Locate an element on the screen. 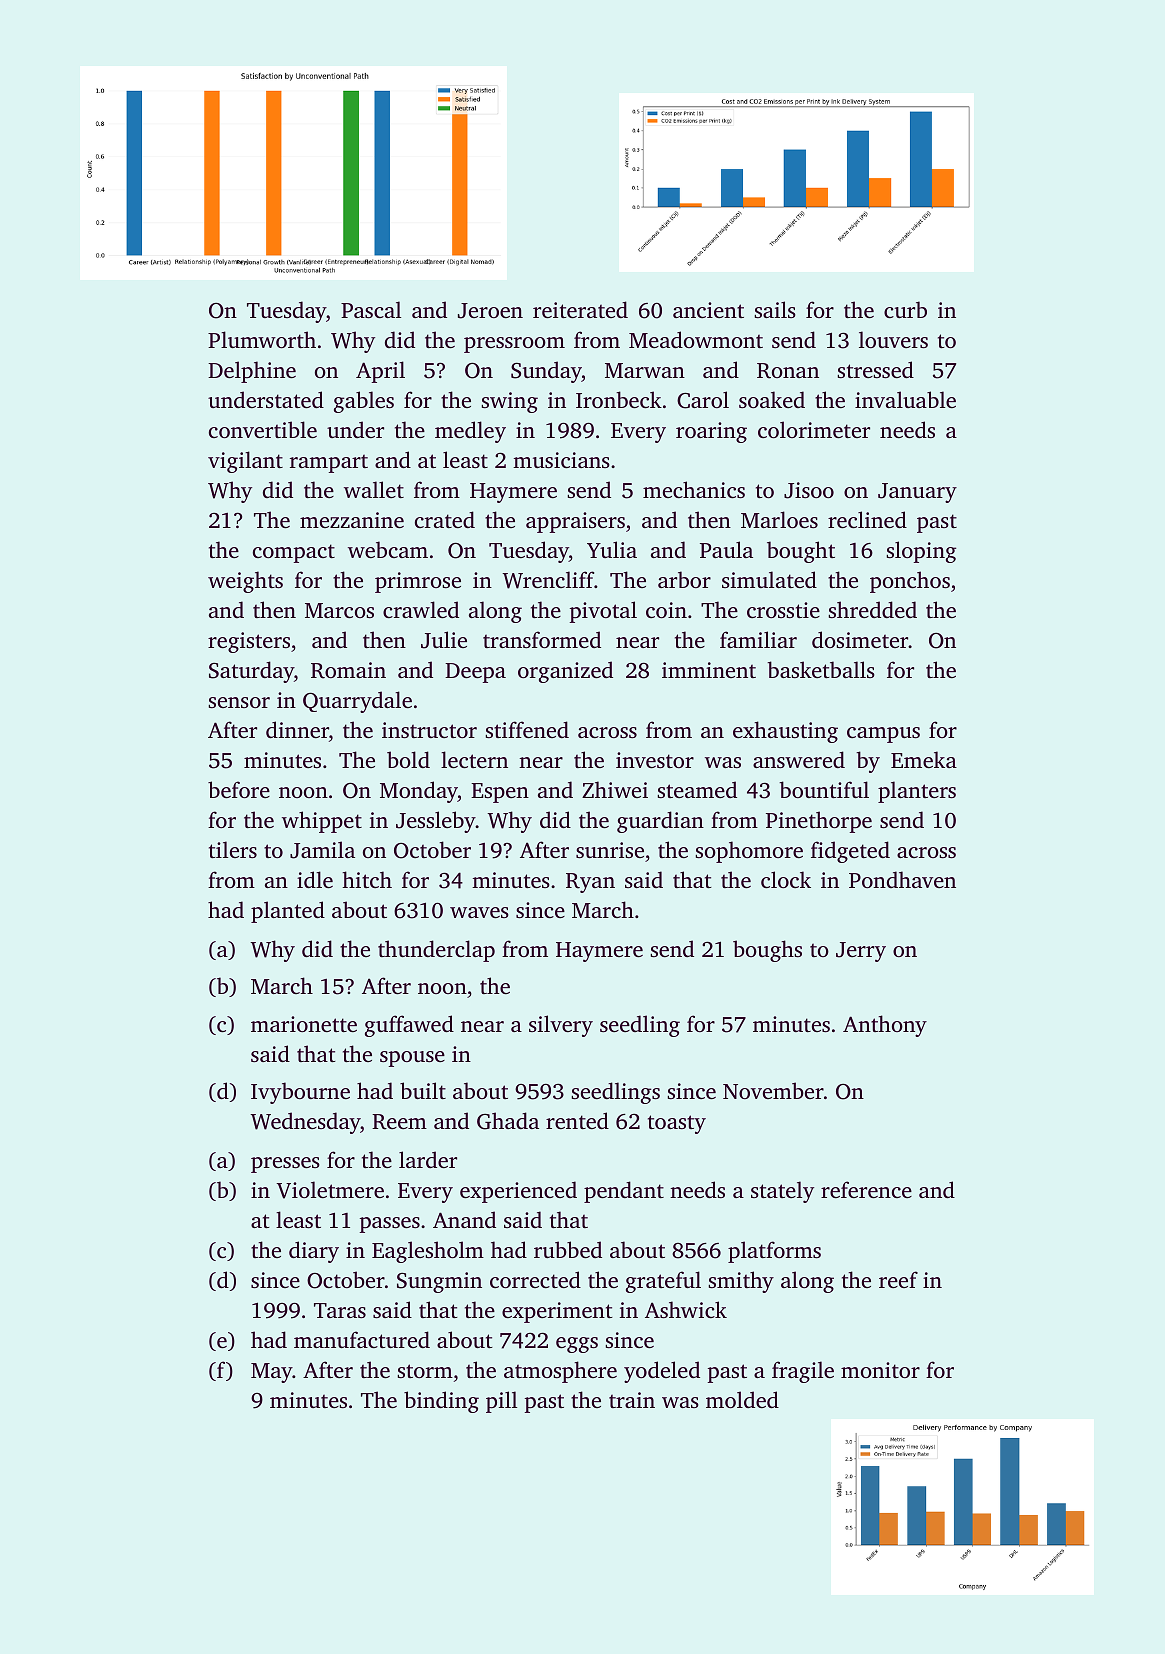 The height and width of the screenshot is (1654, 1165). spouse is located at coordinates (412, 1059).
